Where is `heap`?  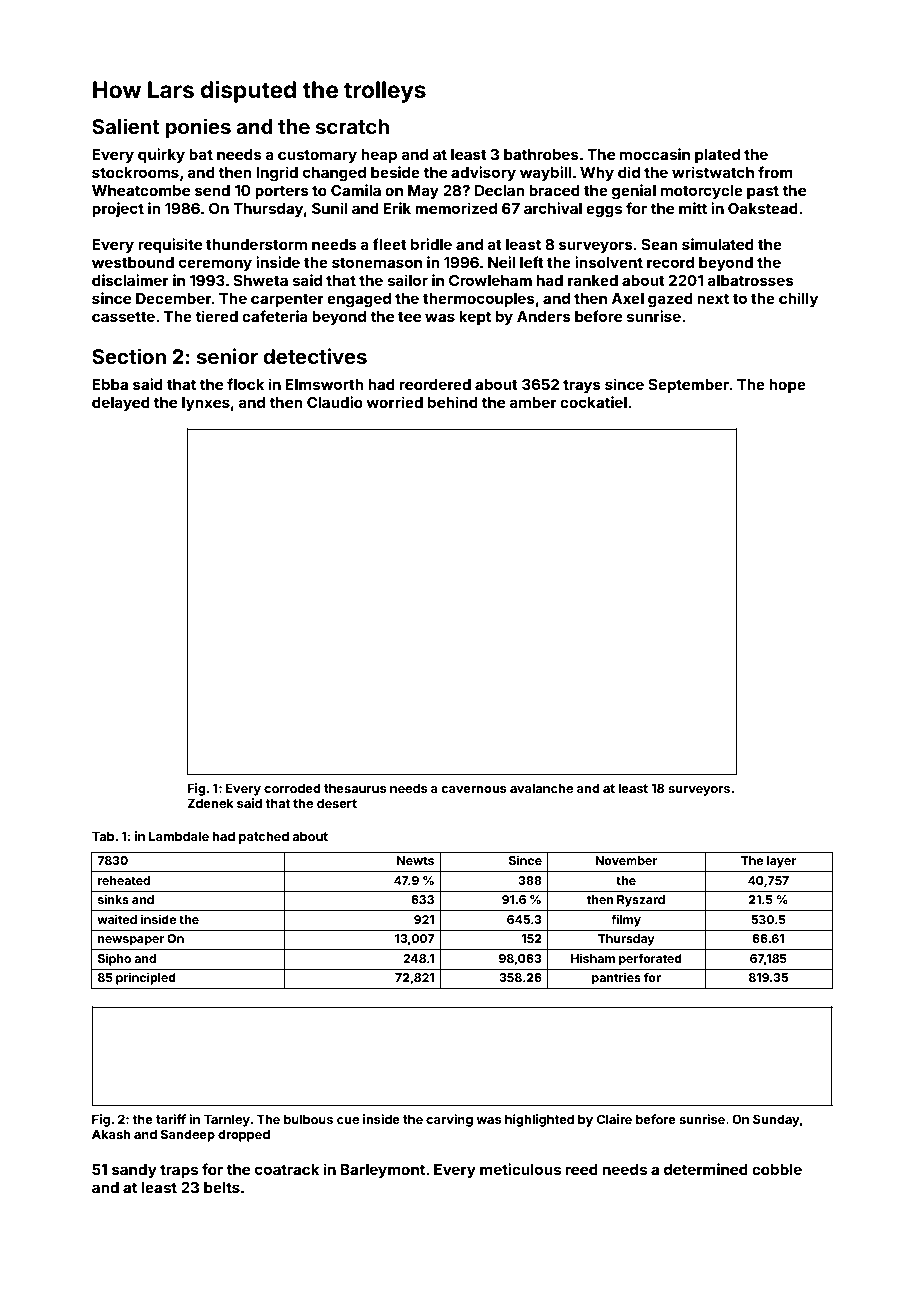 heap is located at coordinates (379, 156).
